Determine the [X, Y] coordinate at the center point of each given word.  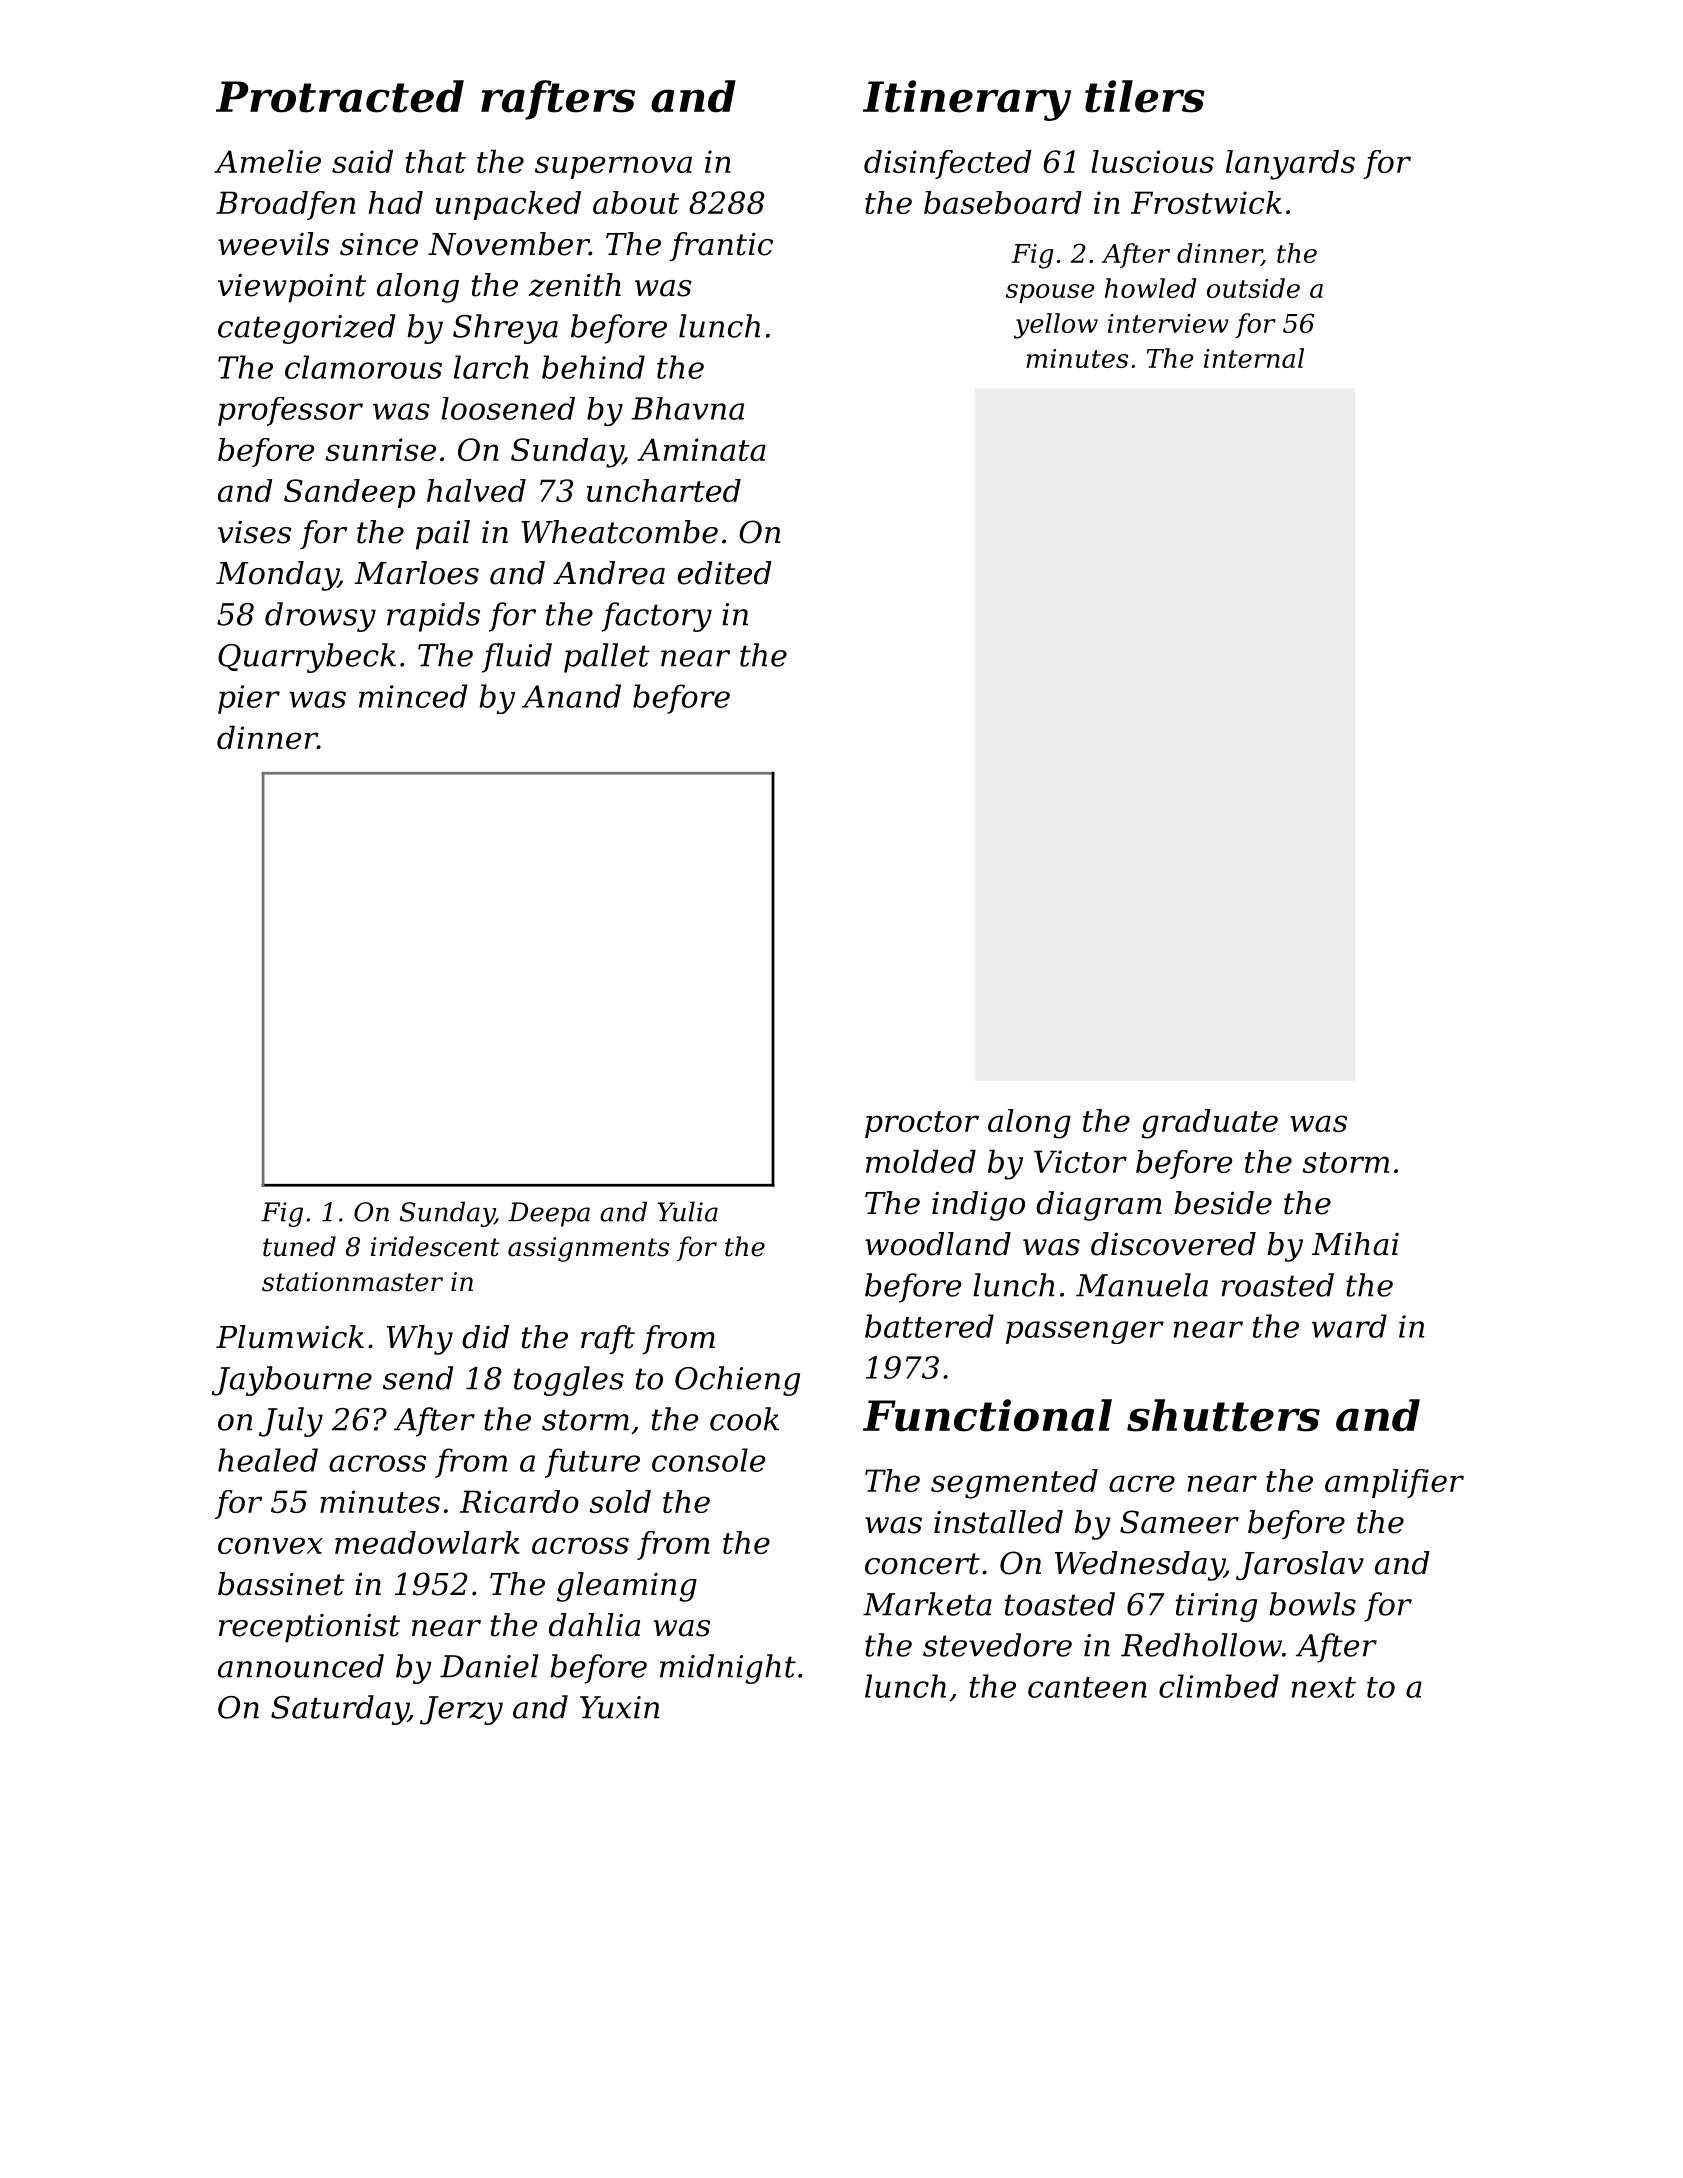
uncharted [664, 490]
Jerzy [461, 1710]
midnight [728, 1669]
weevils [273, 244]
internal [1254, 358]
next [1324, 1687]
